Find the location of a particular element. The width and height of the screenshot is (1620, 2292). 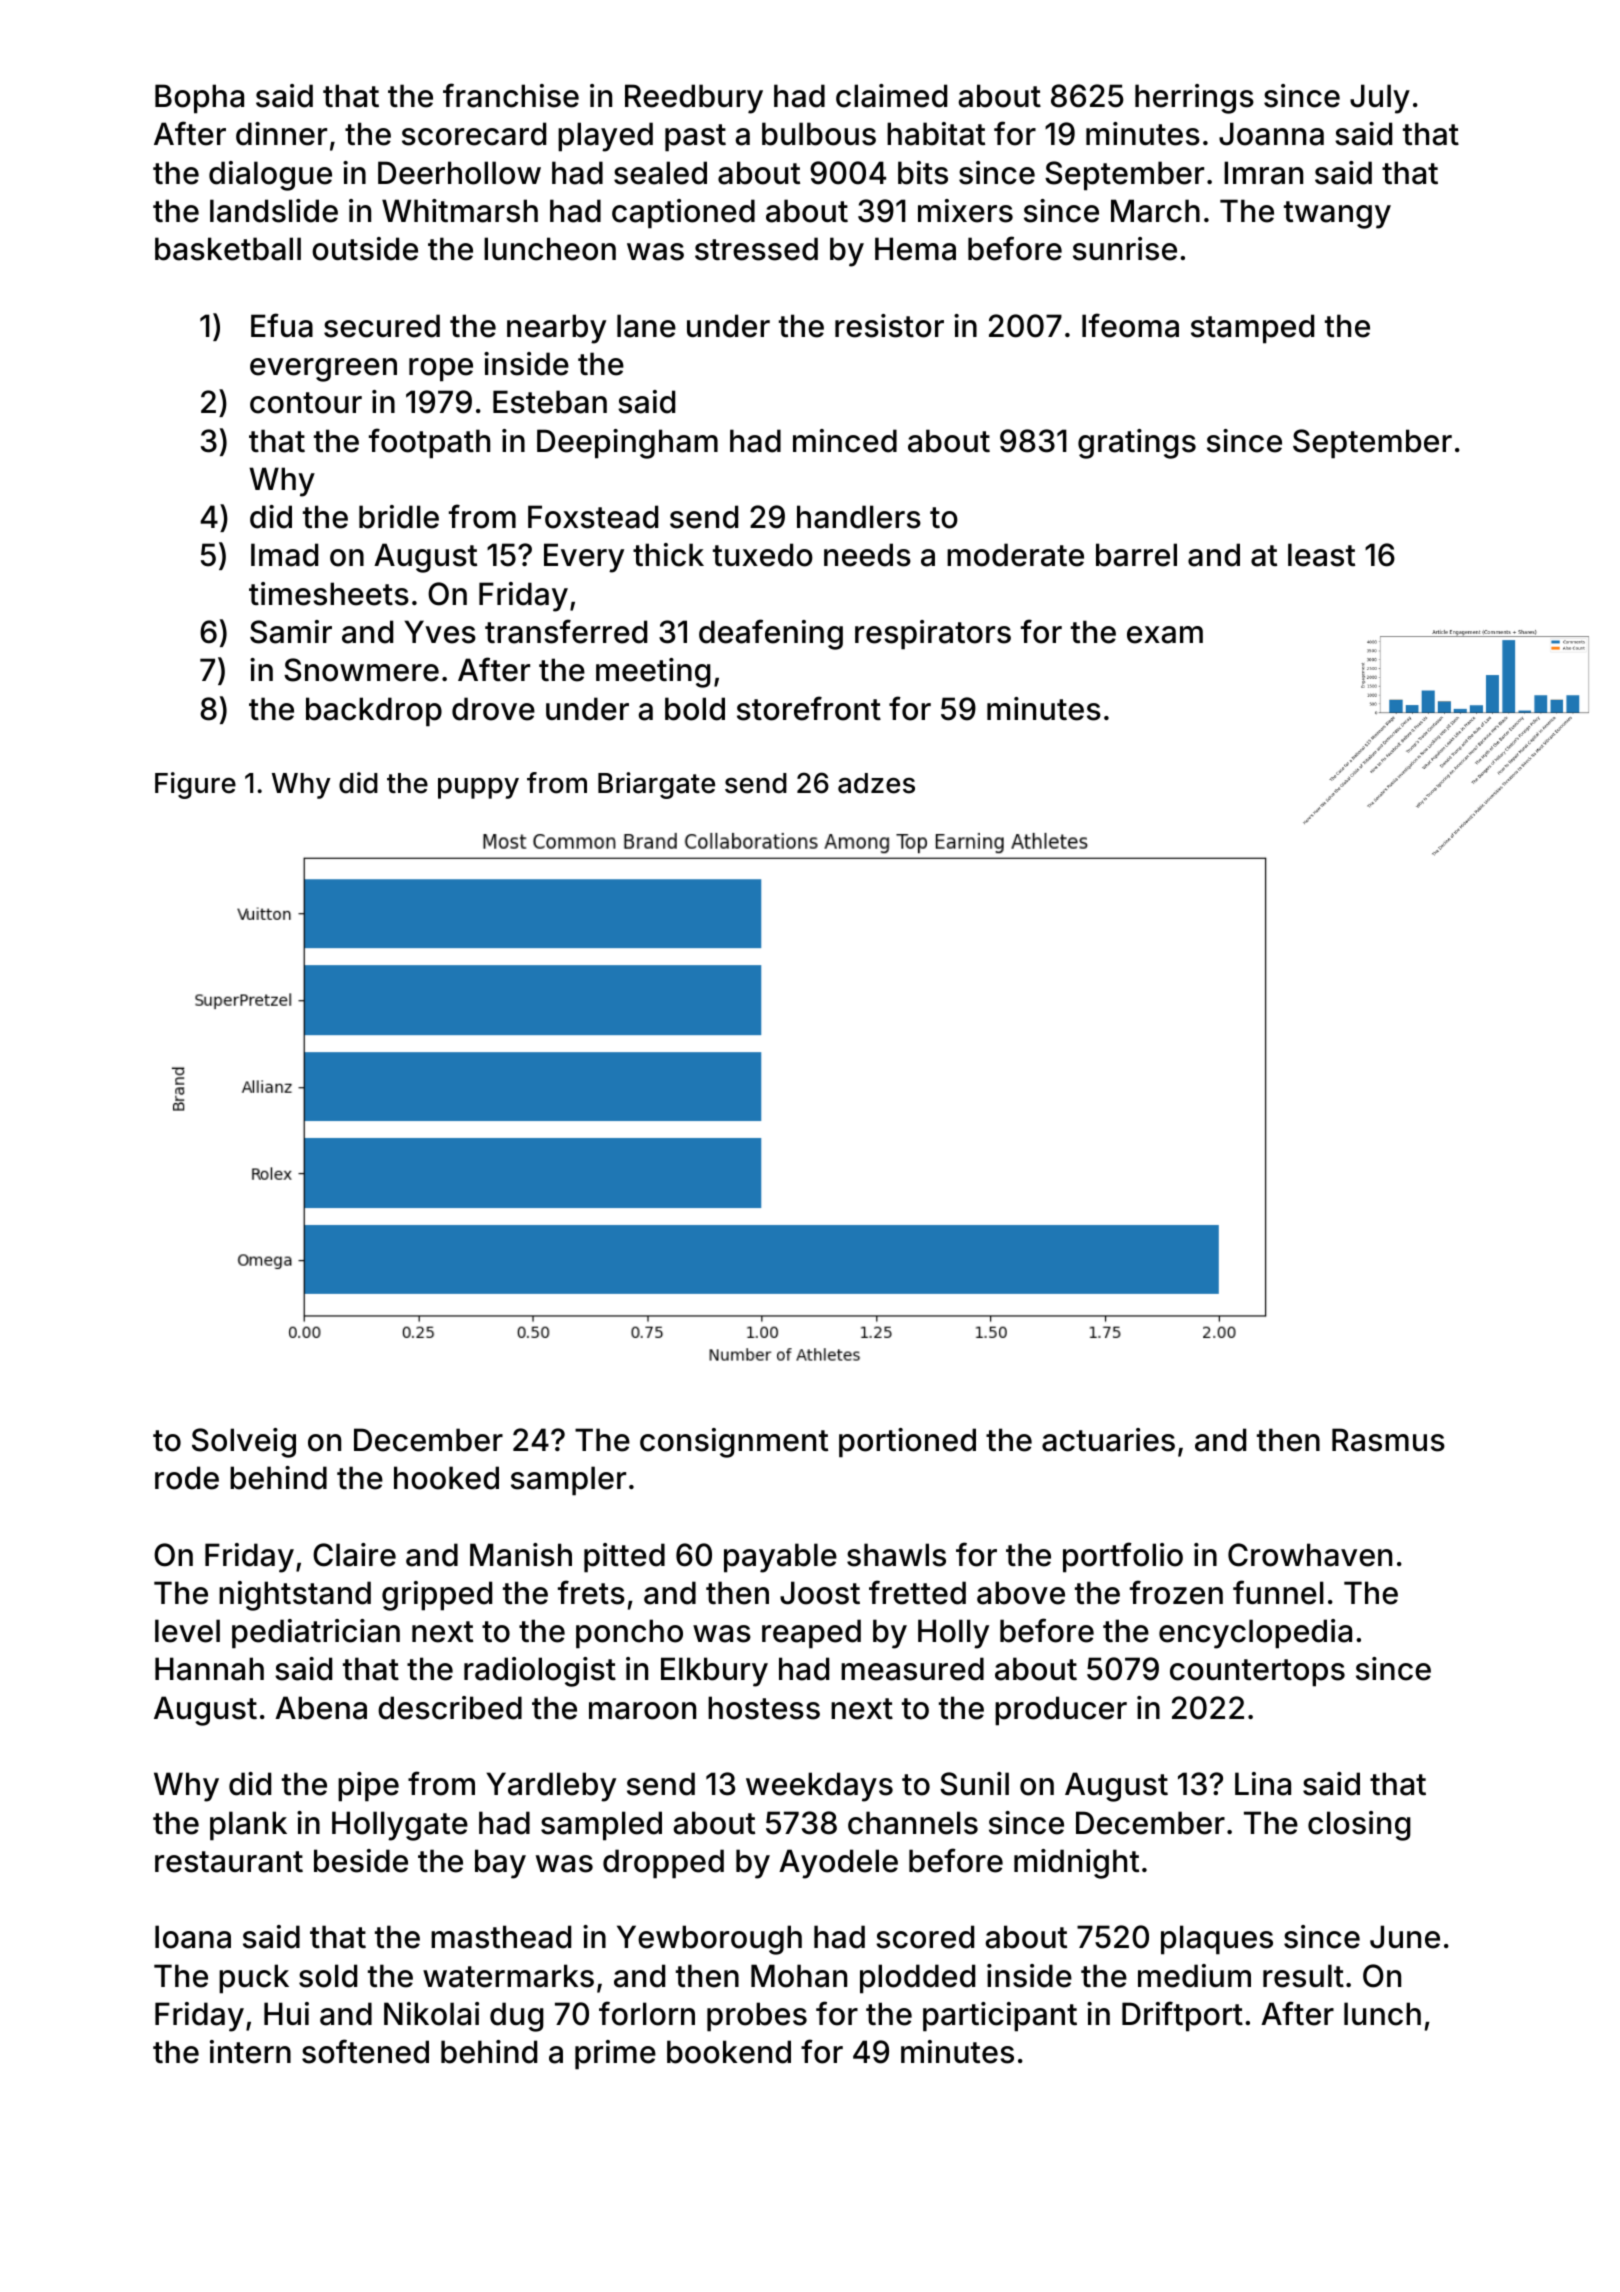

contour is located at coordinates (306, 403).
